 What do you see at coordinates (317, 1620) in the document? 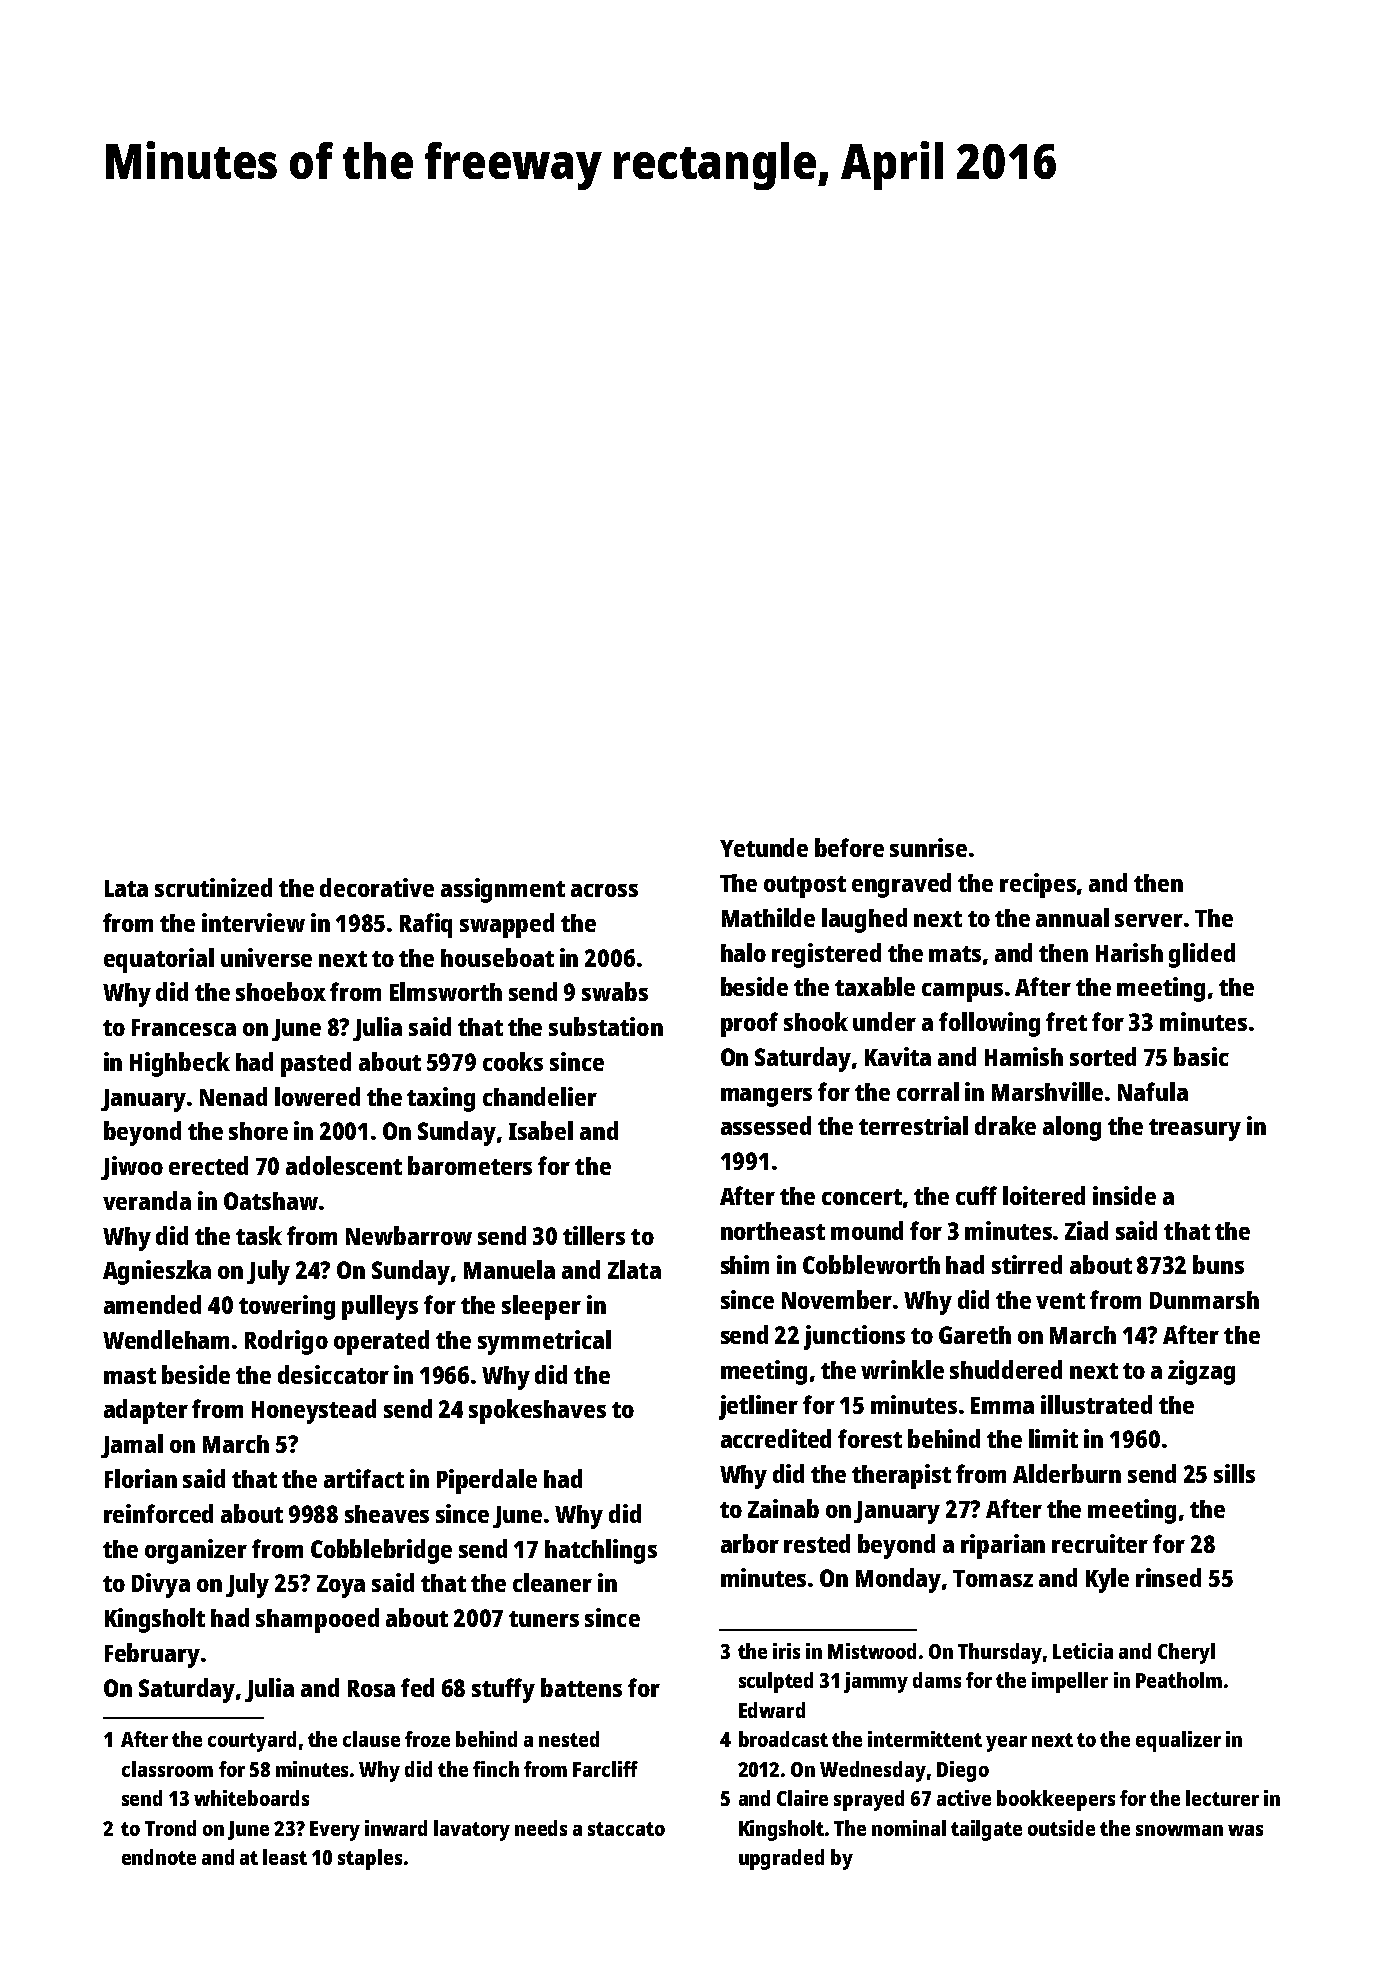
I see `shampooed` at bounding box center [317, 1620].
